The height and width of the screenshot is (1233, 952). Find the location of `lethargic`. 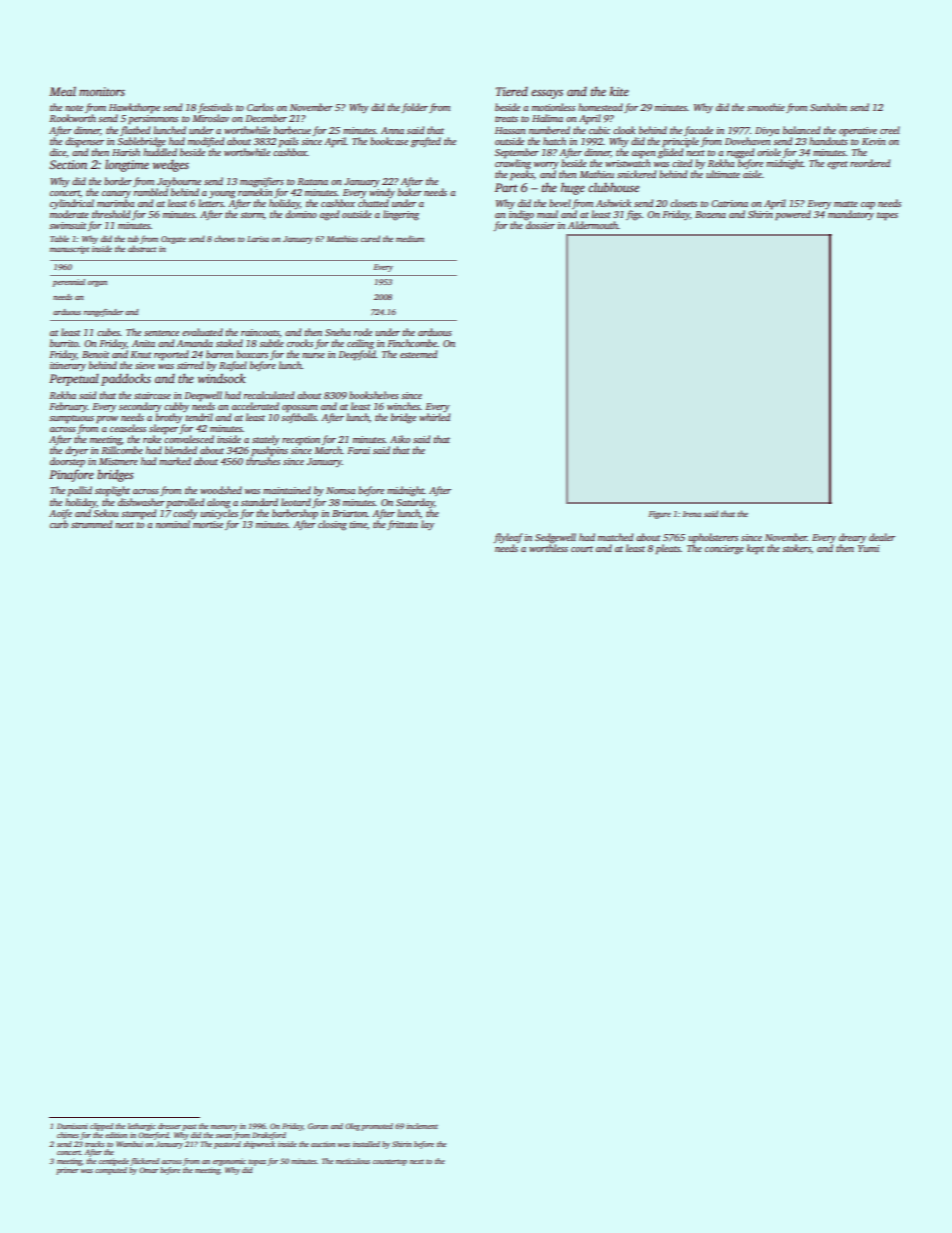

lethargic is located at coordinates (142, 1127).
